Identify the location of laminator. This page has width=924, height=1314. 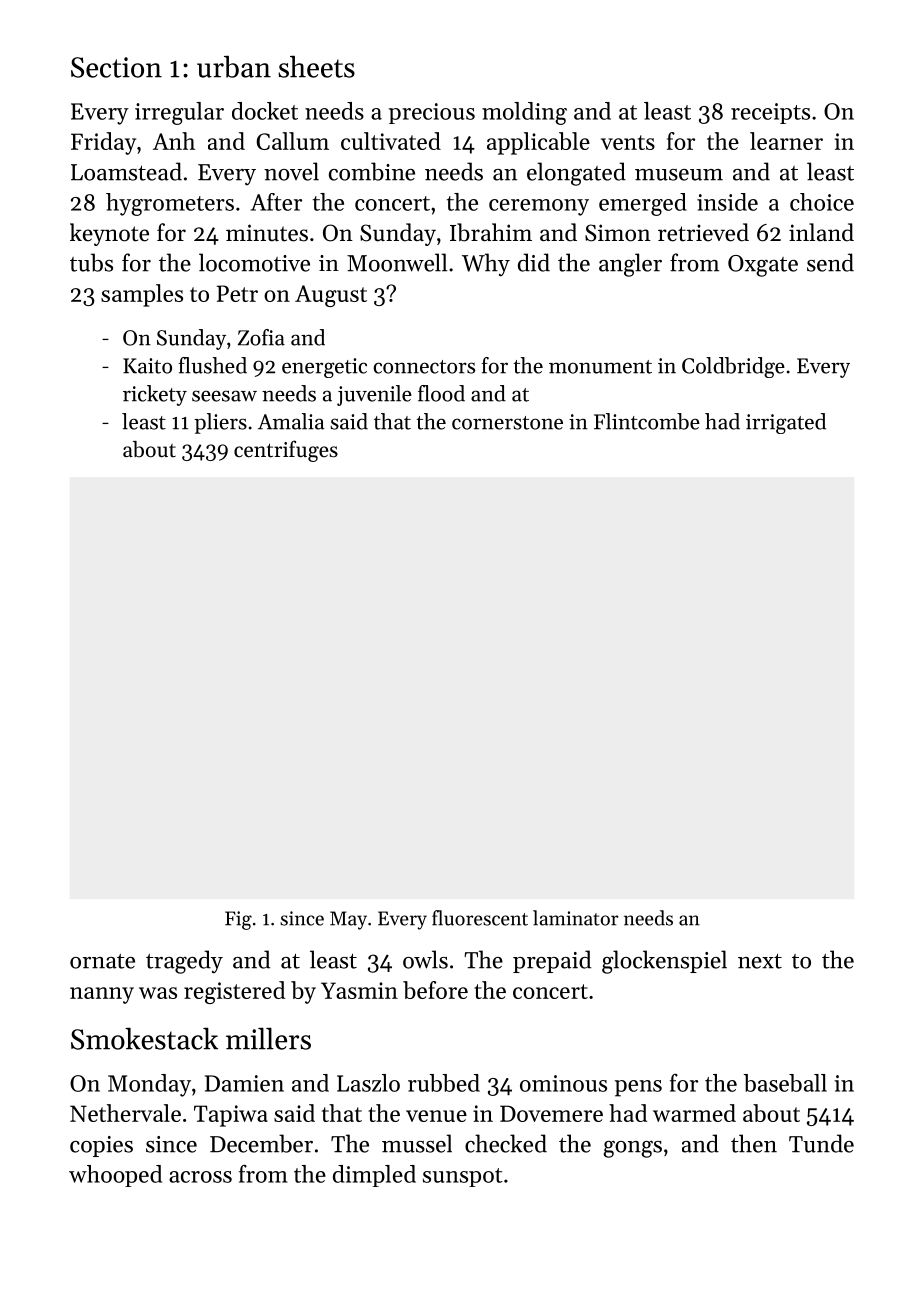
(576, 918).
